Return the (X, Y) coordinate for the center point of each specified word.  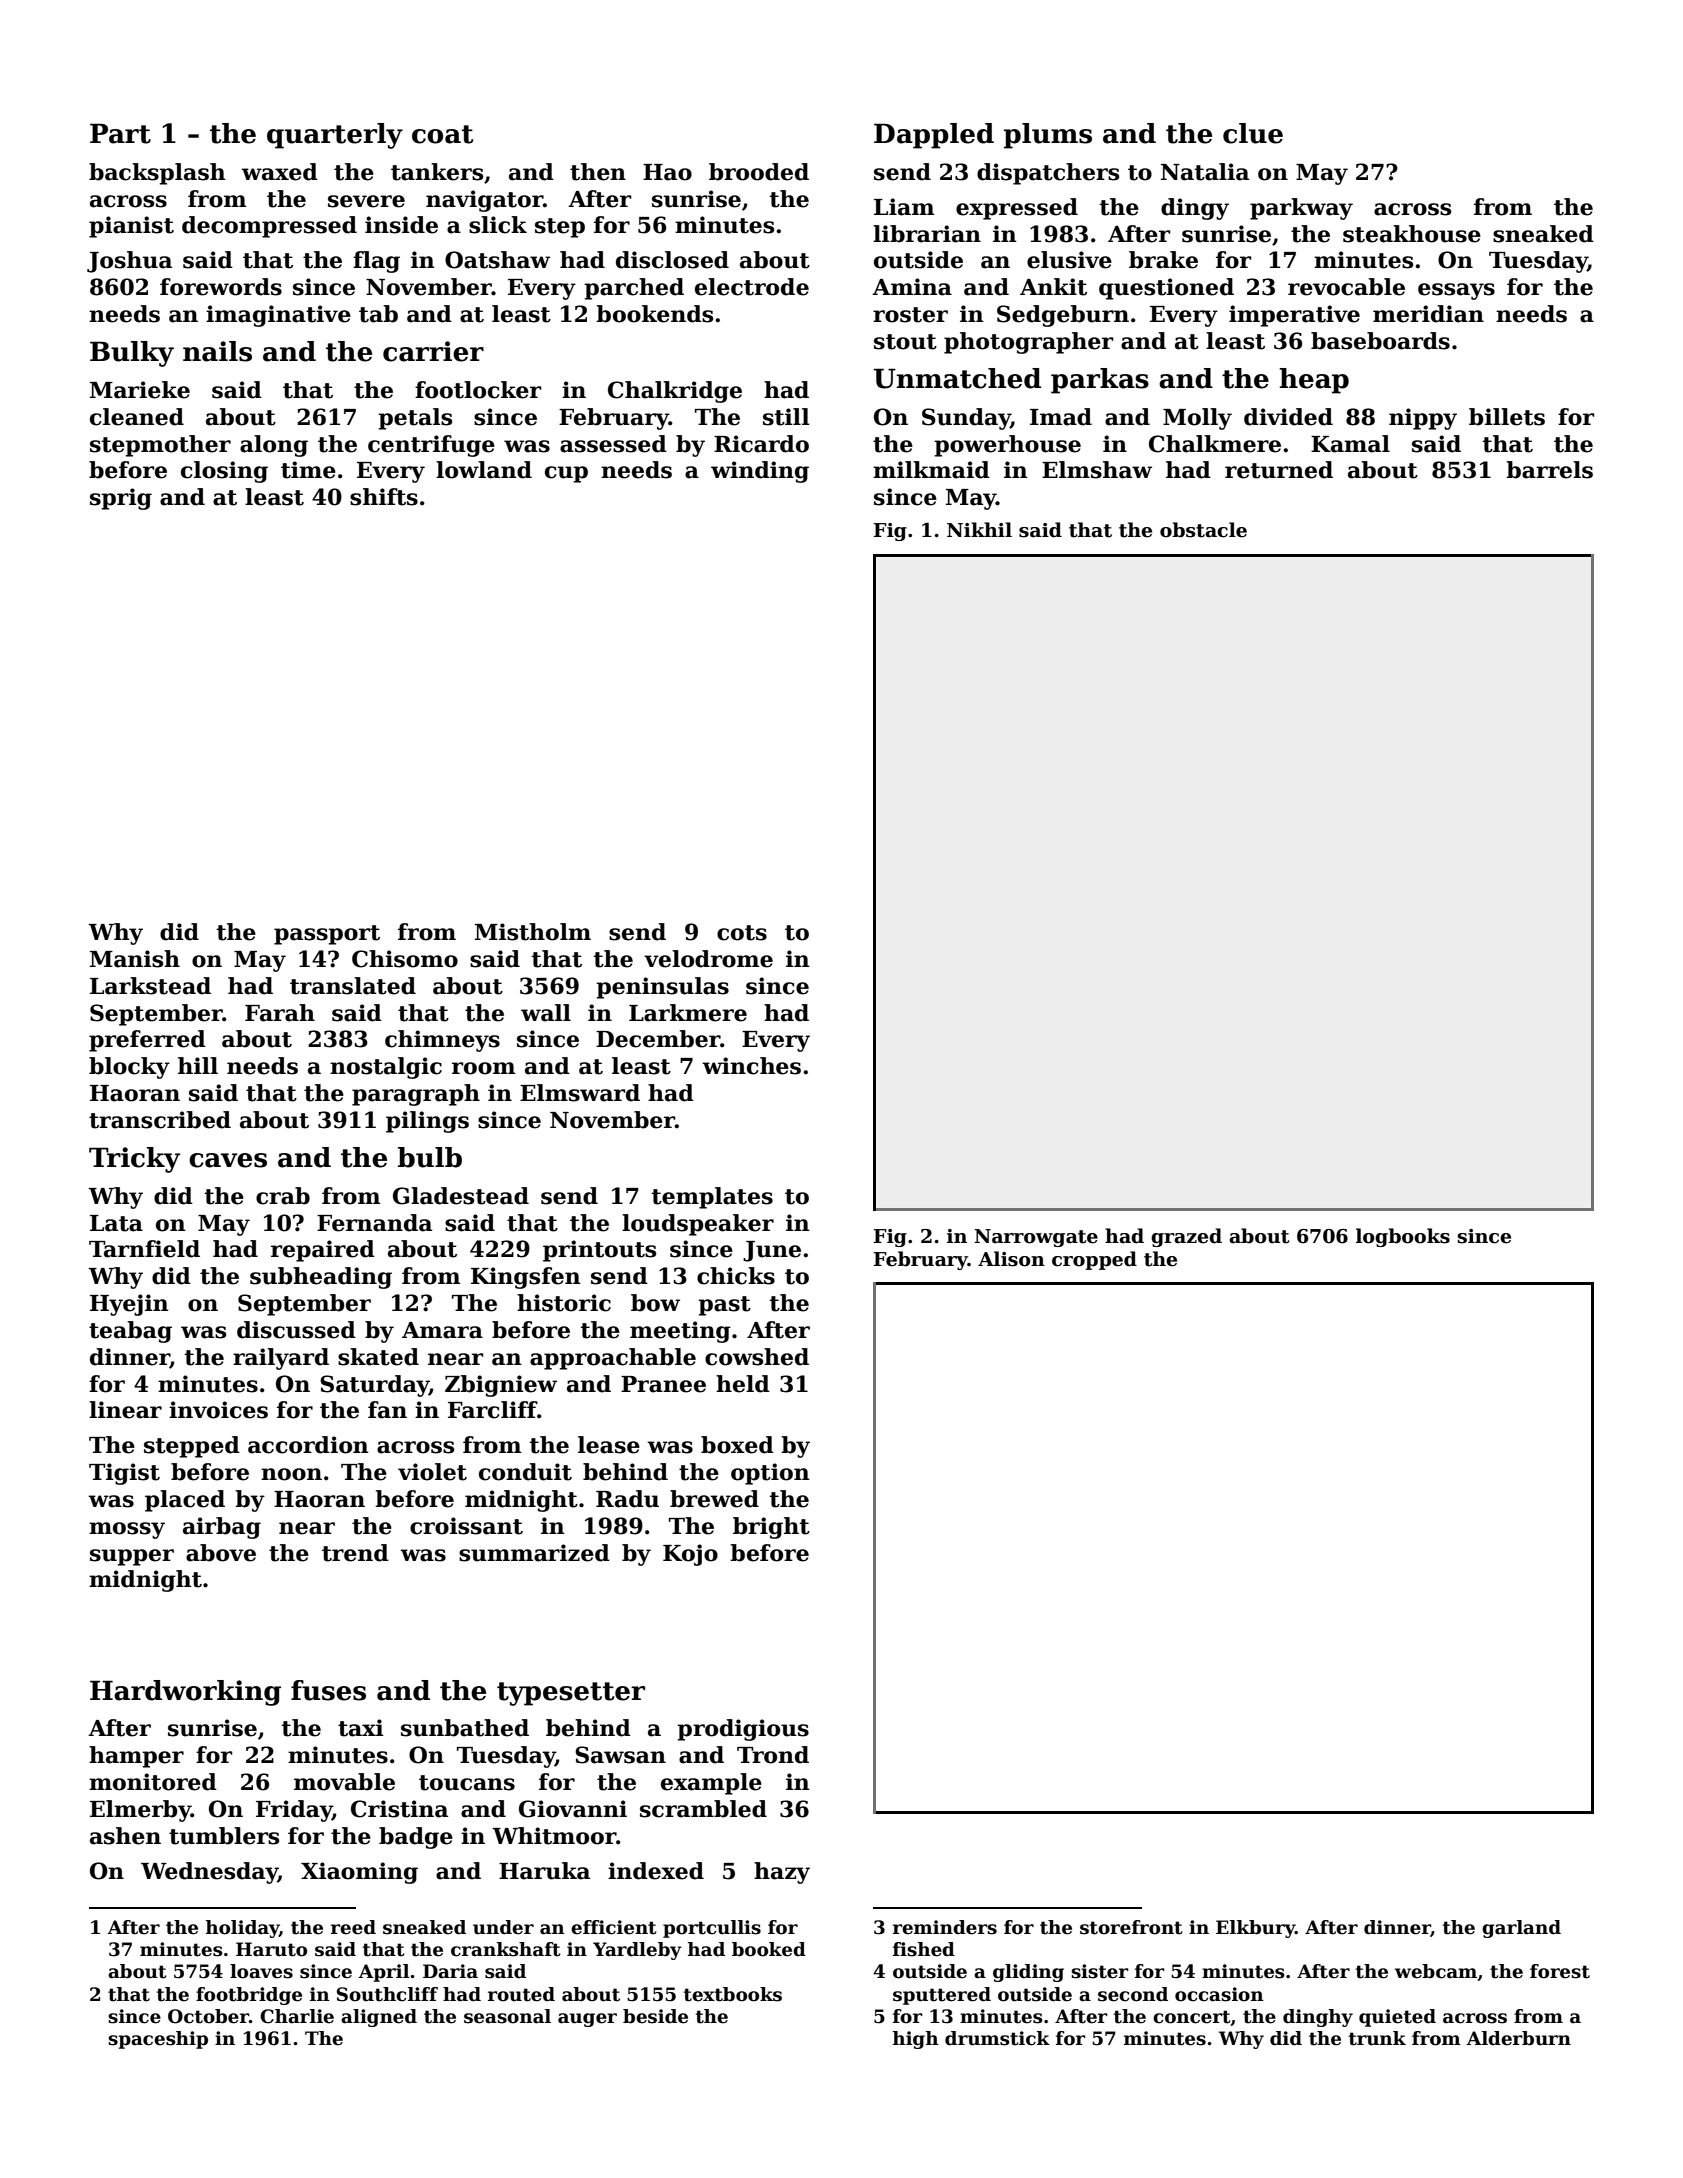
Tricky (135, 1160)
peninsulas (662, 988)
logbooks (1403, 1237)
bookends (654, 314)
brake (1163, 260)
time (308, 470)
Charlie (297, 2016)
